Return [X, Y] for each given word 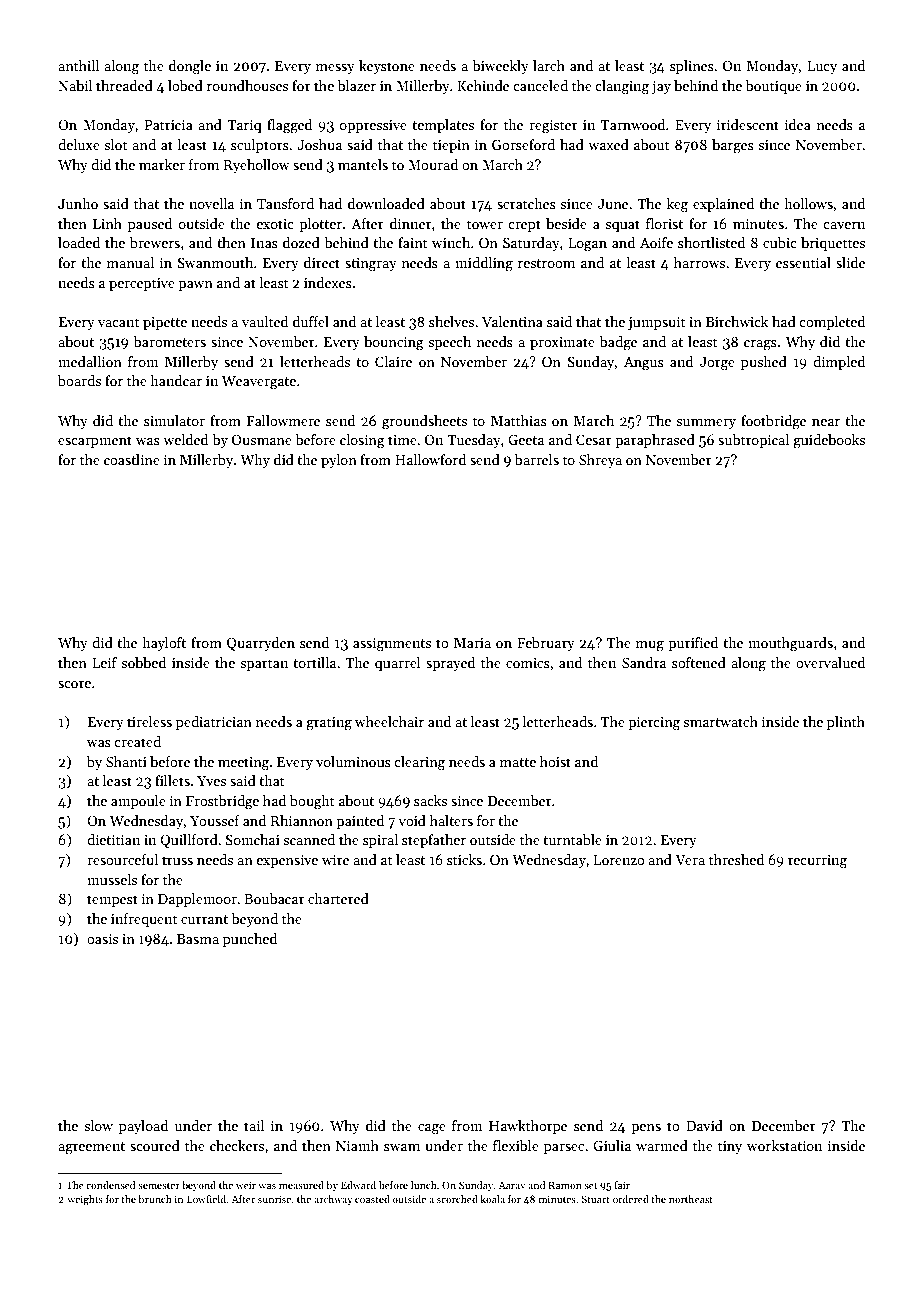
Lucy [822, 67]
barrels [536, 459]
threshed [736, 859]
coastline [132, 459]
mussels [112, 879]
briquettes [833, 244]
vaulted [265, 321]
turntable [572, 839]
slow [99, 1125]
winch [451, 242]
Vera [690, 860]
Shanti [126, 761]
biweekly [500, 67]
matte [518, 762]
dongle [190, 67]
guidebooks [829, 441]
